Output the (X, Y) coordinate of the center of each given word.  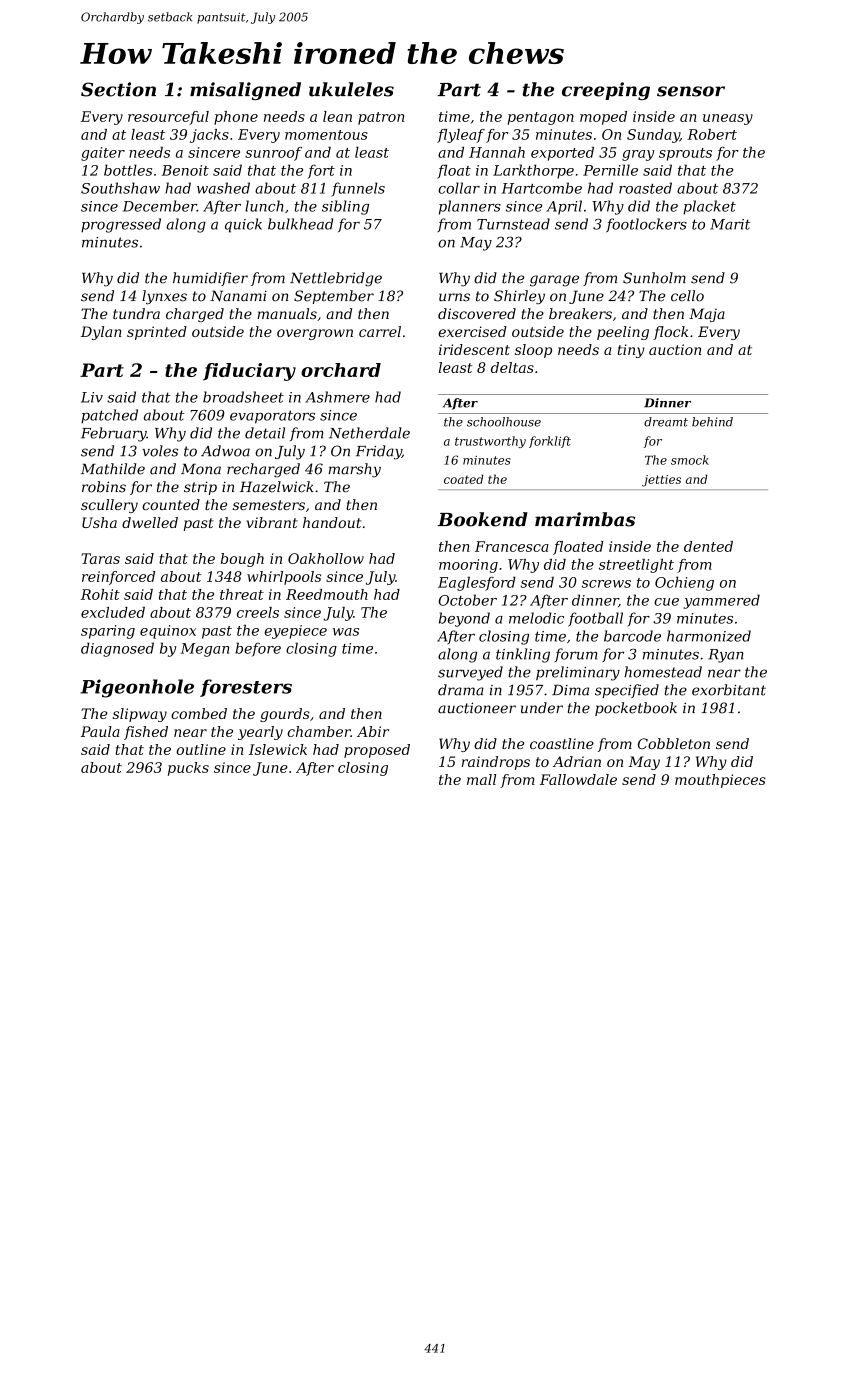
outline (201, 749)
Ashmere (337, 397)
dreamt (666, 422)
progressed (121, 225)
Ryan (726, 656)
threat (242, 594)
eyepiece (296, 632)
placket (709, 207)
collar (459, 188)
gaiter (103, 154)
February (114, 434)
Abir (373, 731)
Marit (730, 224)
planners (470, 207)
